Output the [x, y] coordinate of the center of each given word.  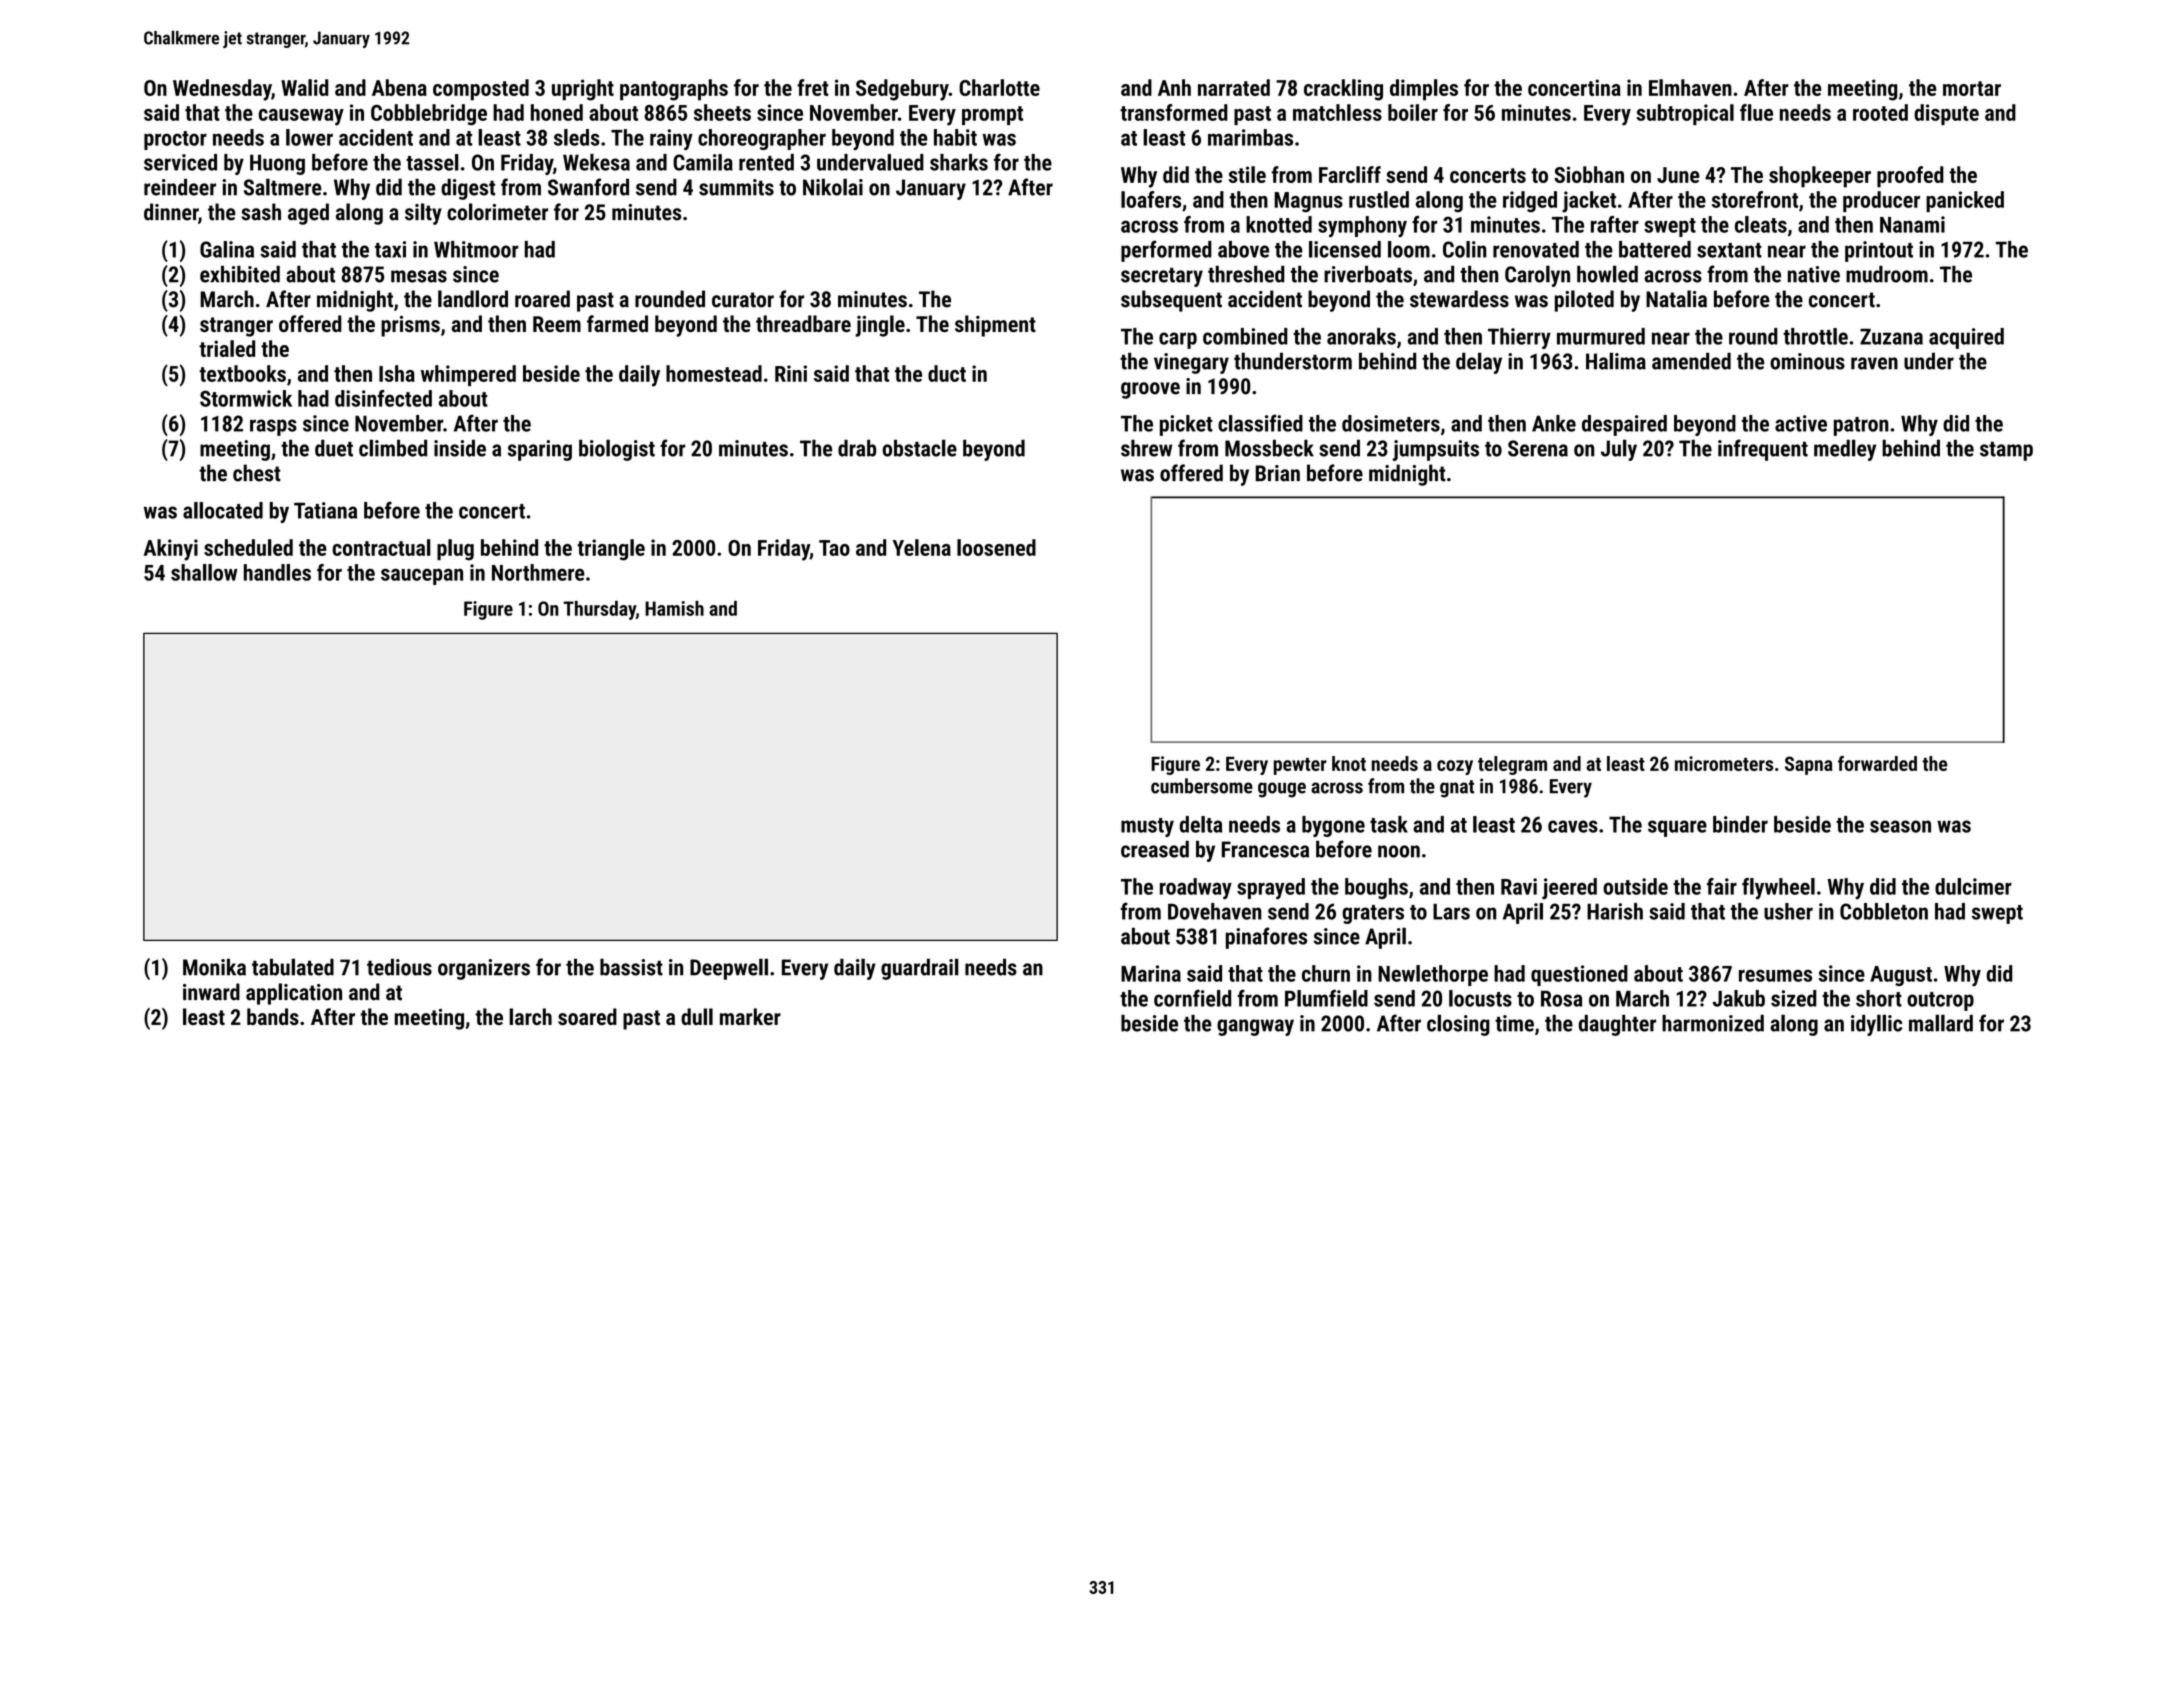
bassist [631, 967]
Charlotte [999, 87]
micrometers [1724, 763]
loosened [996, 547]
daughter [1617, 1025]
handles [277, 572]
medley [1845, 450]
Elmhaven [1690, 87]
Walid [305, 87]
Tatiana [325, 510]
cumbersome [1202, 786]
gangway [1255, 1027]
